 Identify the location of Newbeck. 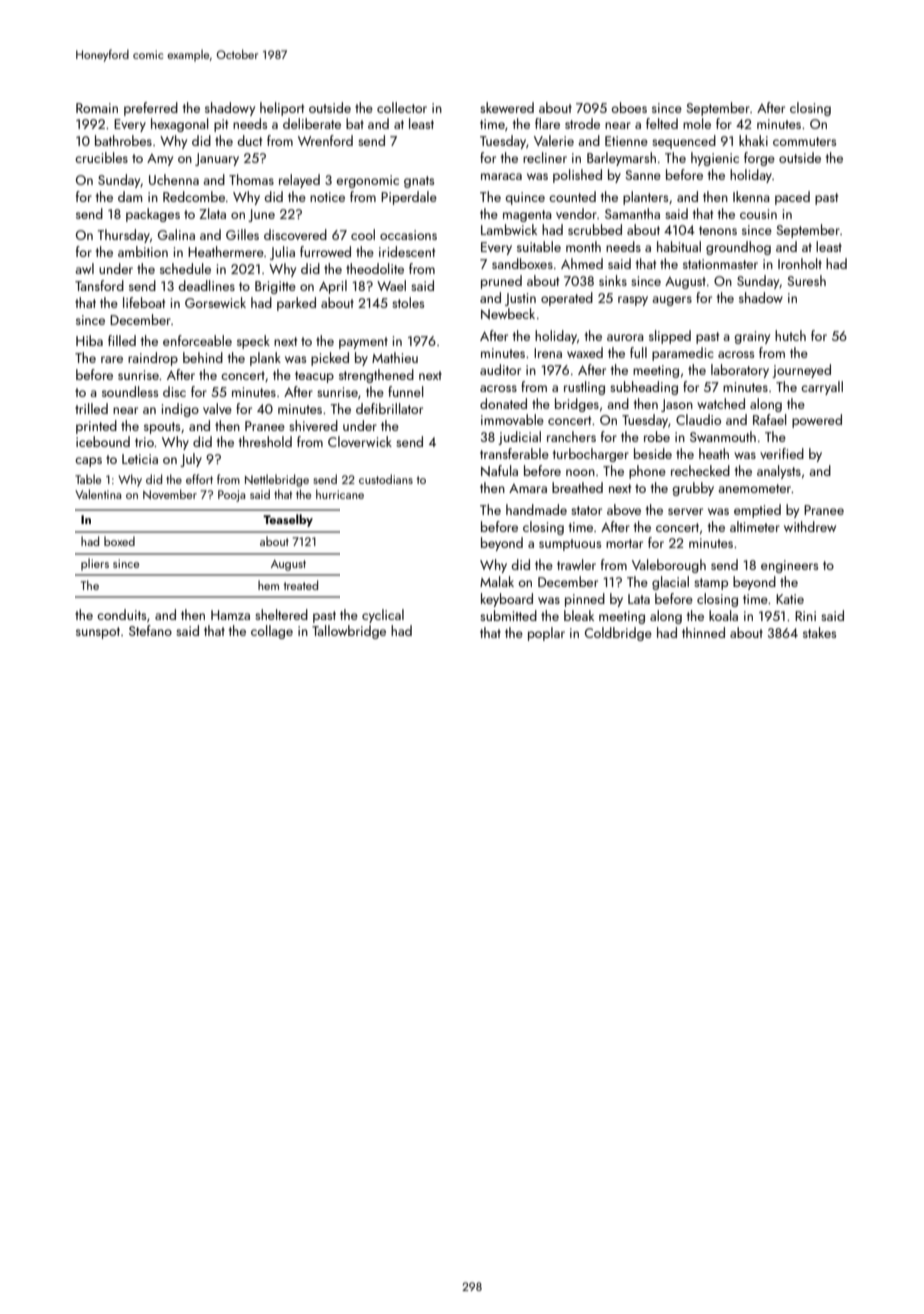
(508, 314).
